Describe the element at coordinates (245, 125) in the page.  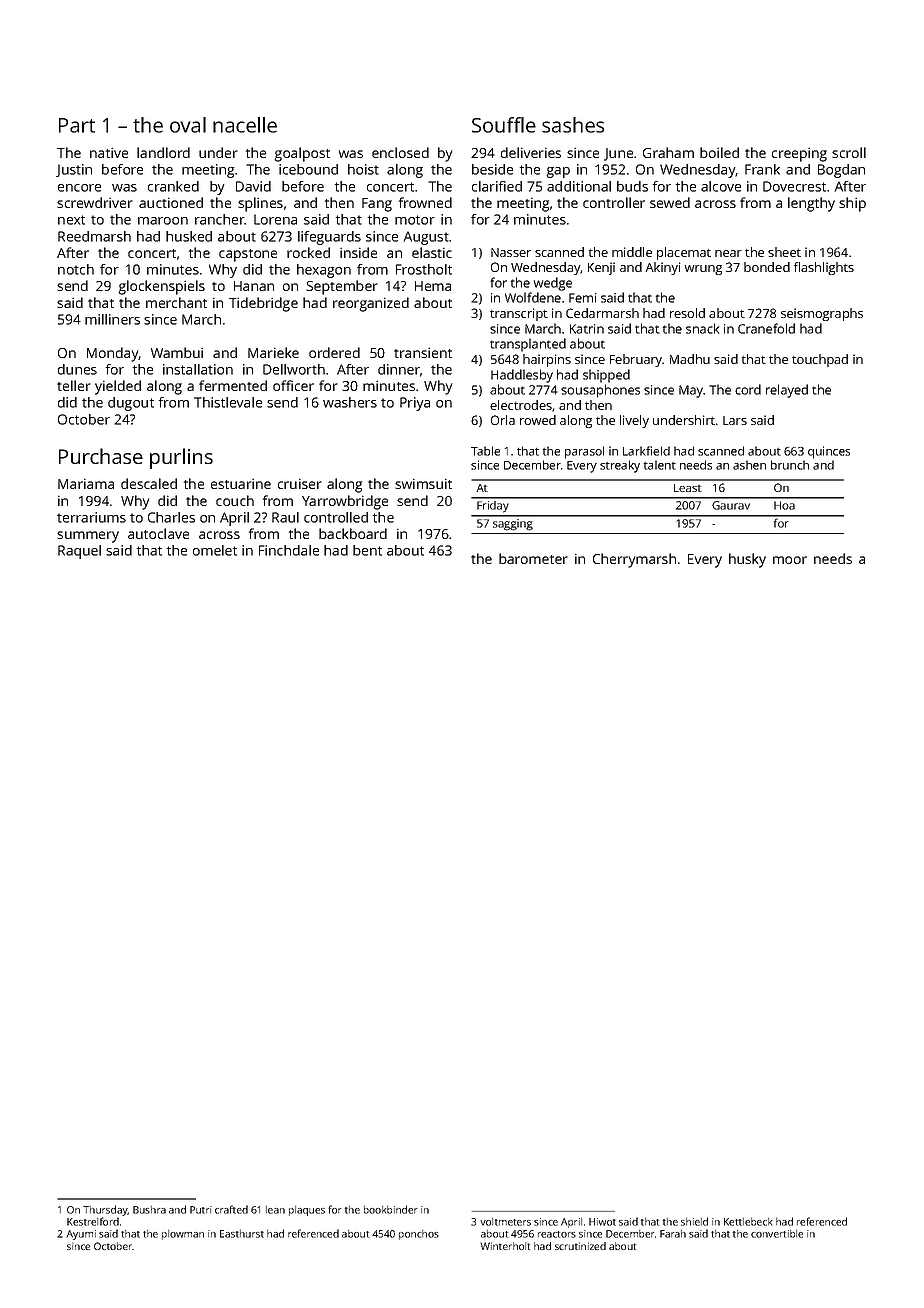
I see `nacelle` at that location.
